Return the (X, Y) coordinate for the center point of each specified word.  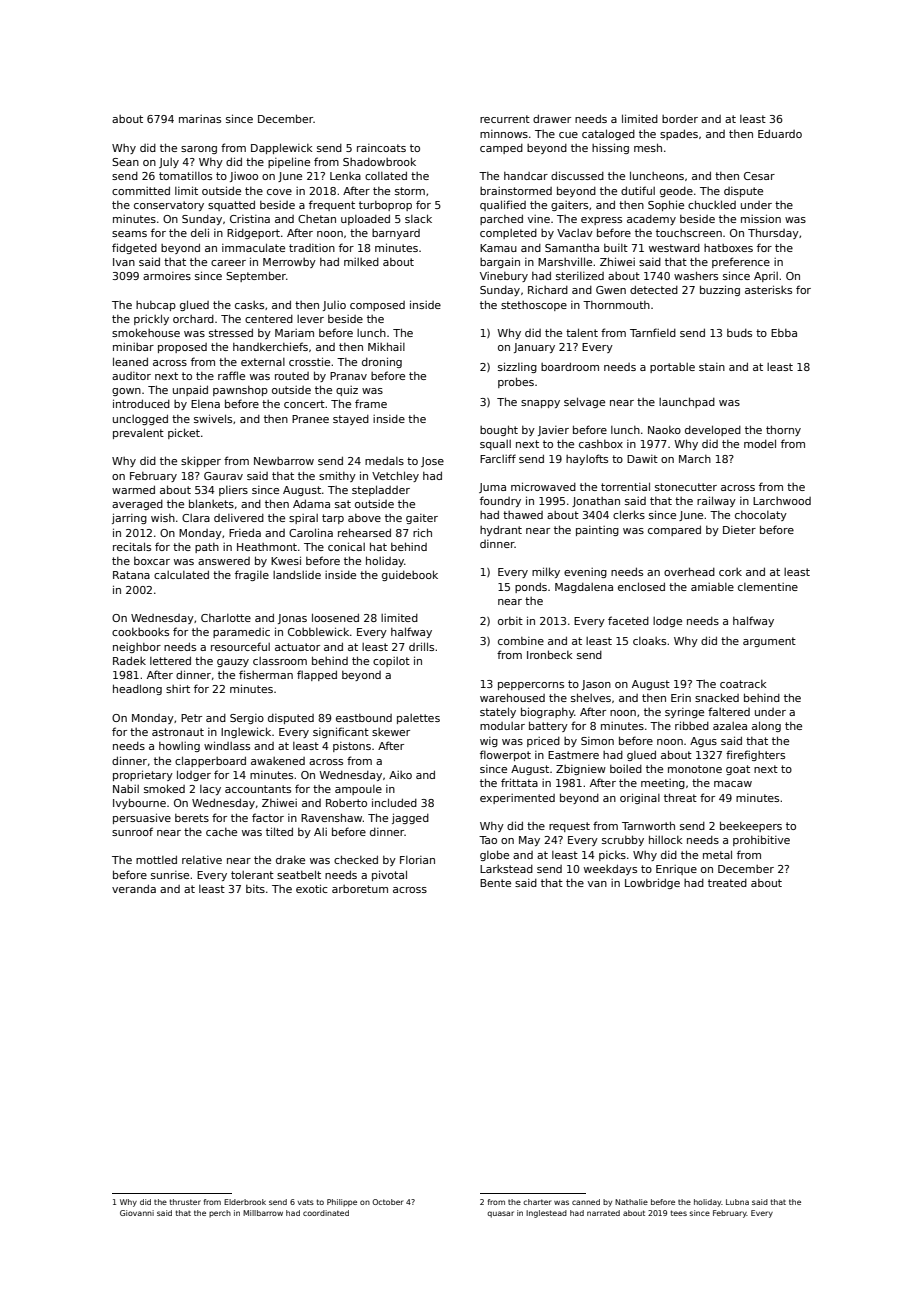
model (760, 443)
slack (418, 218)
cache (221, 832)
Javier (553, 431)
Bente (495, 883)
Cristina (250, 219)
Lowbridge (652, 883)
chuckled (712, 204)
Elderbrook (245, 1202)
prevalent (138, 433)
